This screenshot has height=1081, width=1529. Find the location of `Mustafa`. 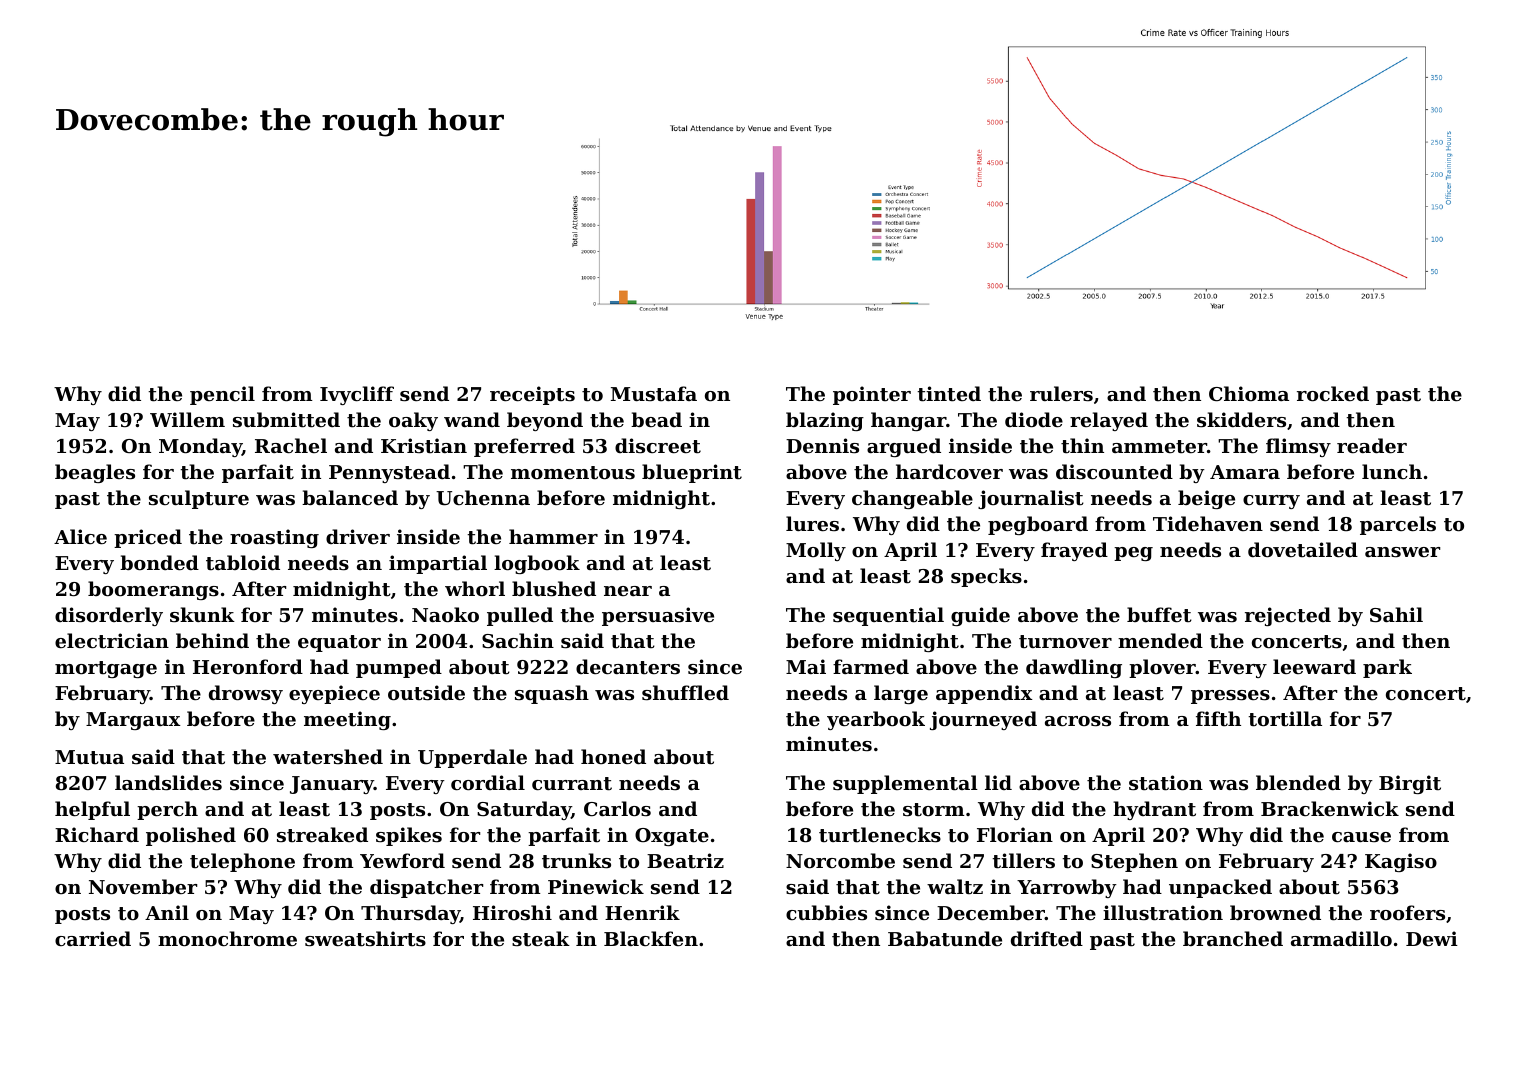

Mustafa is located at coordinates (654, 393).
